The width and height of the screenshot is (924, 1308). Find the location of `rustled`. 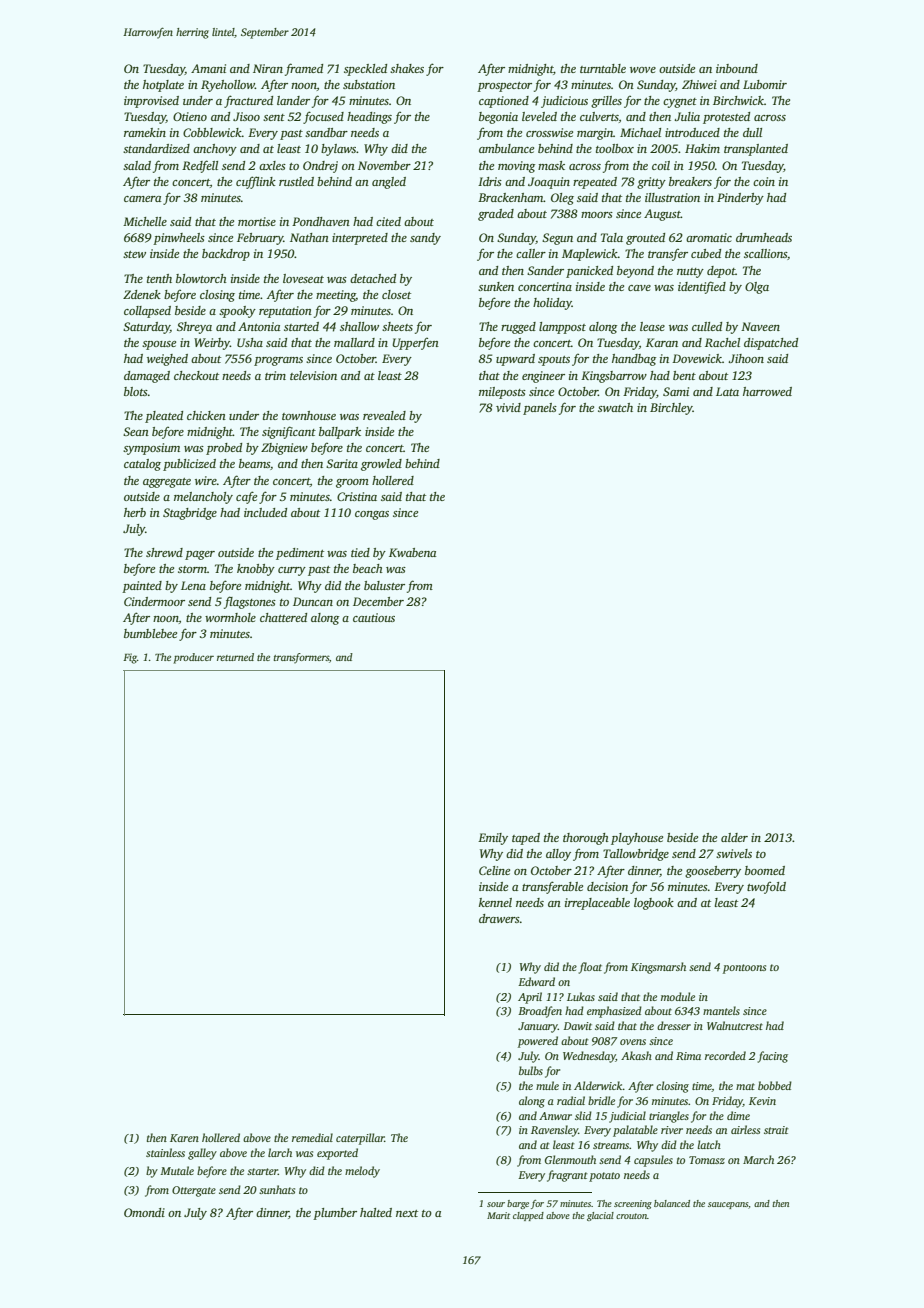

rustled is located at coordinates (296, 181).
